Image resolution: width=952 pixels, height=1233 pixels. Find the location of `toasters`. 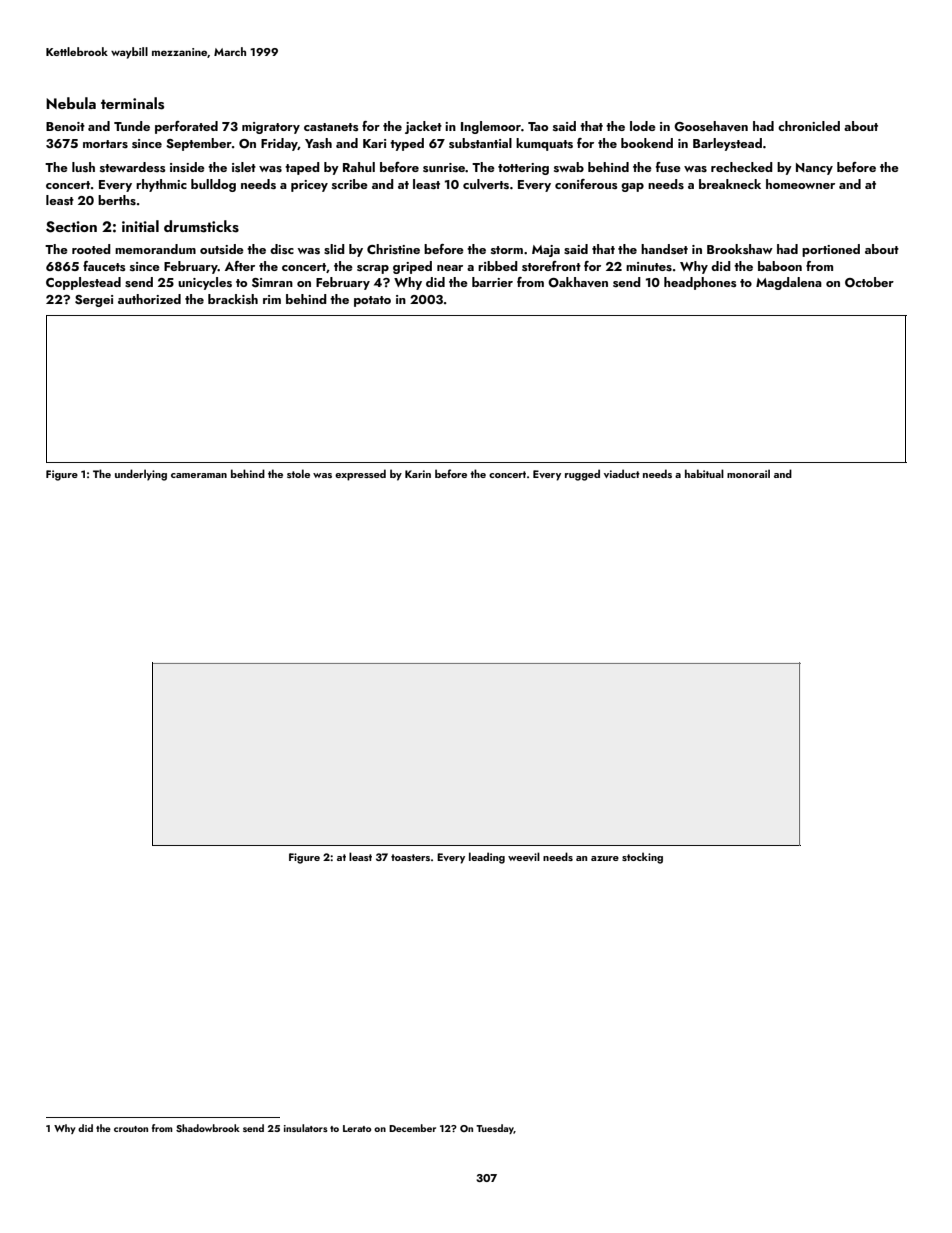

toasters is located at coordinates (410, 857).
